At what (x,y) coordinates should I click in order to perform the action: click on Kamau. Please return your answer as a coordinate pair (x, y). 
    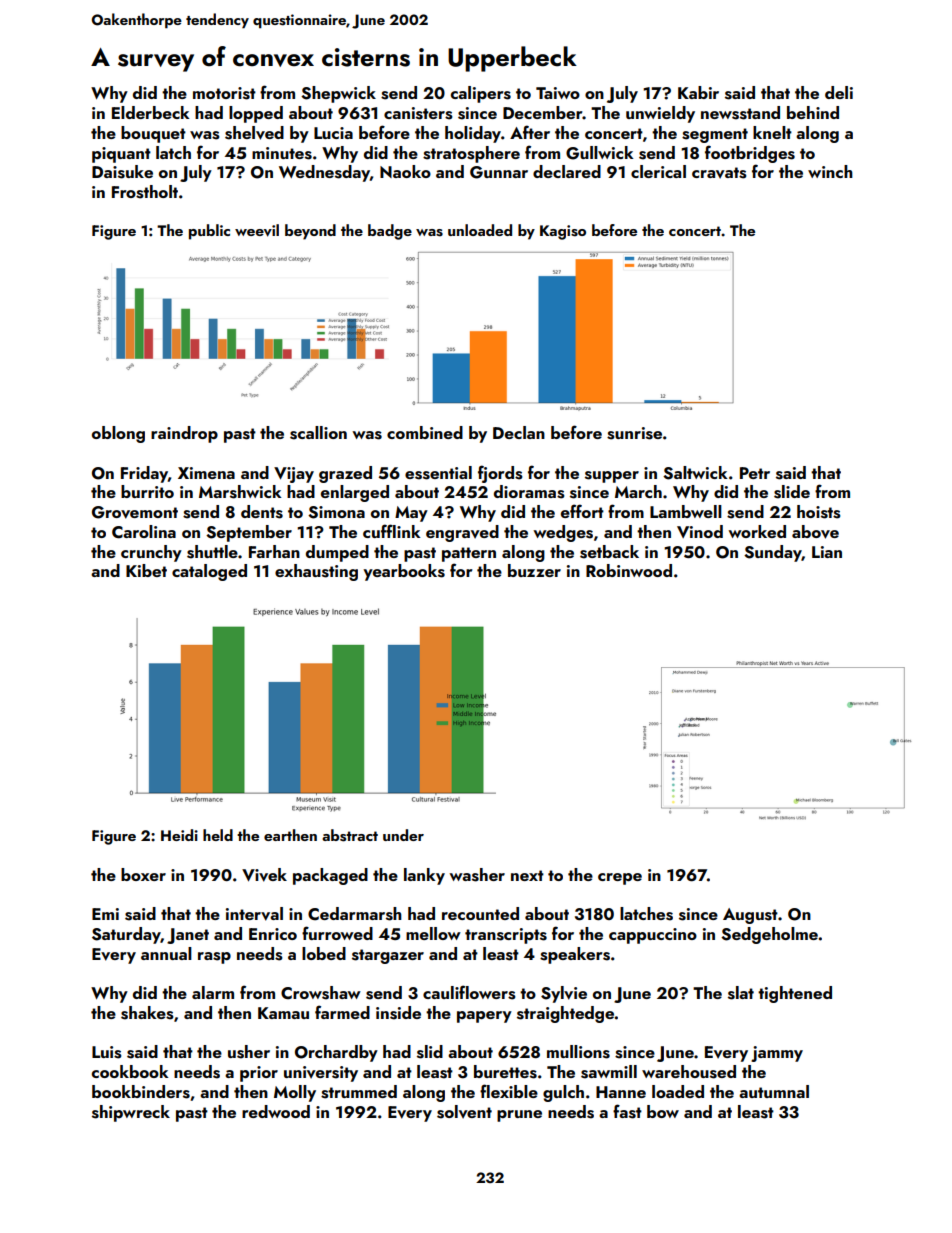
    Looking at the image, I should click on (283, 1013).
